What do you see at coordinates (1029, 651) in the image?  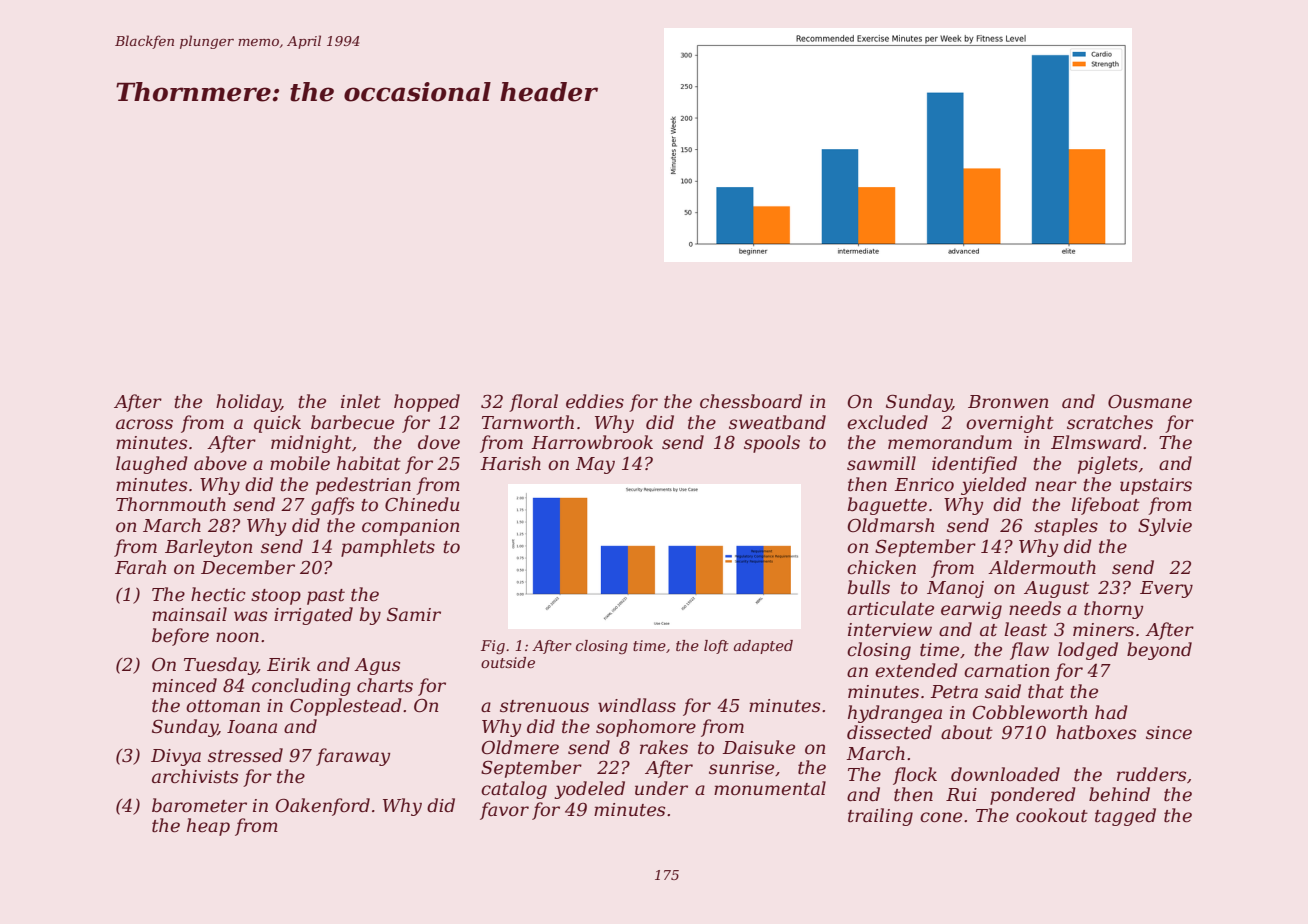 I see `flaw` at bounding box center [1029, 651].
